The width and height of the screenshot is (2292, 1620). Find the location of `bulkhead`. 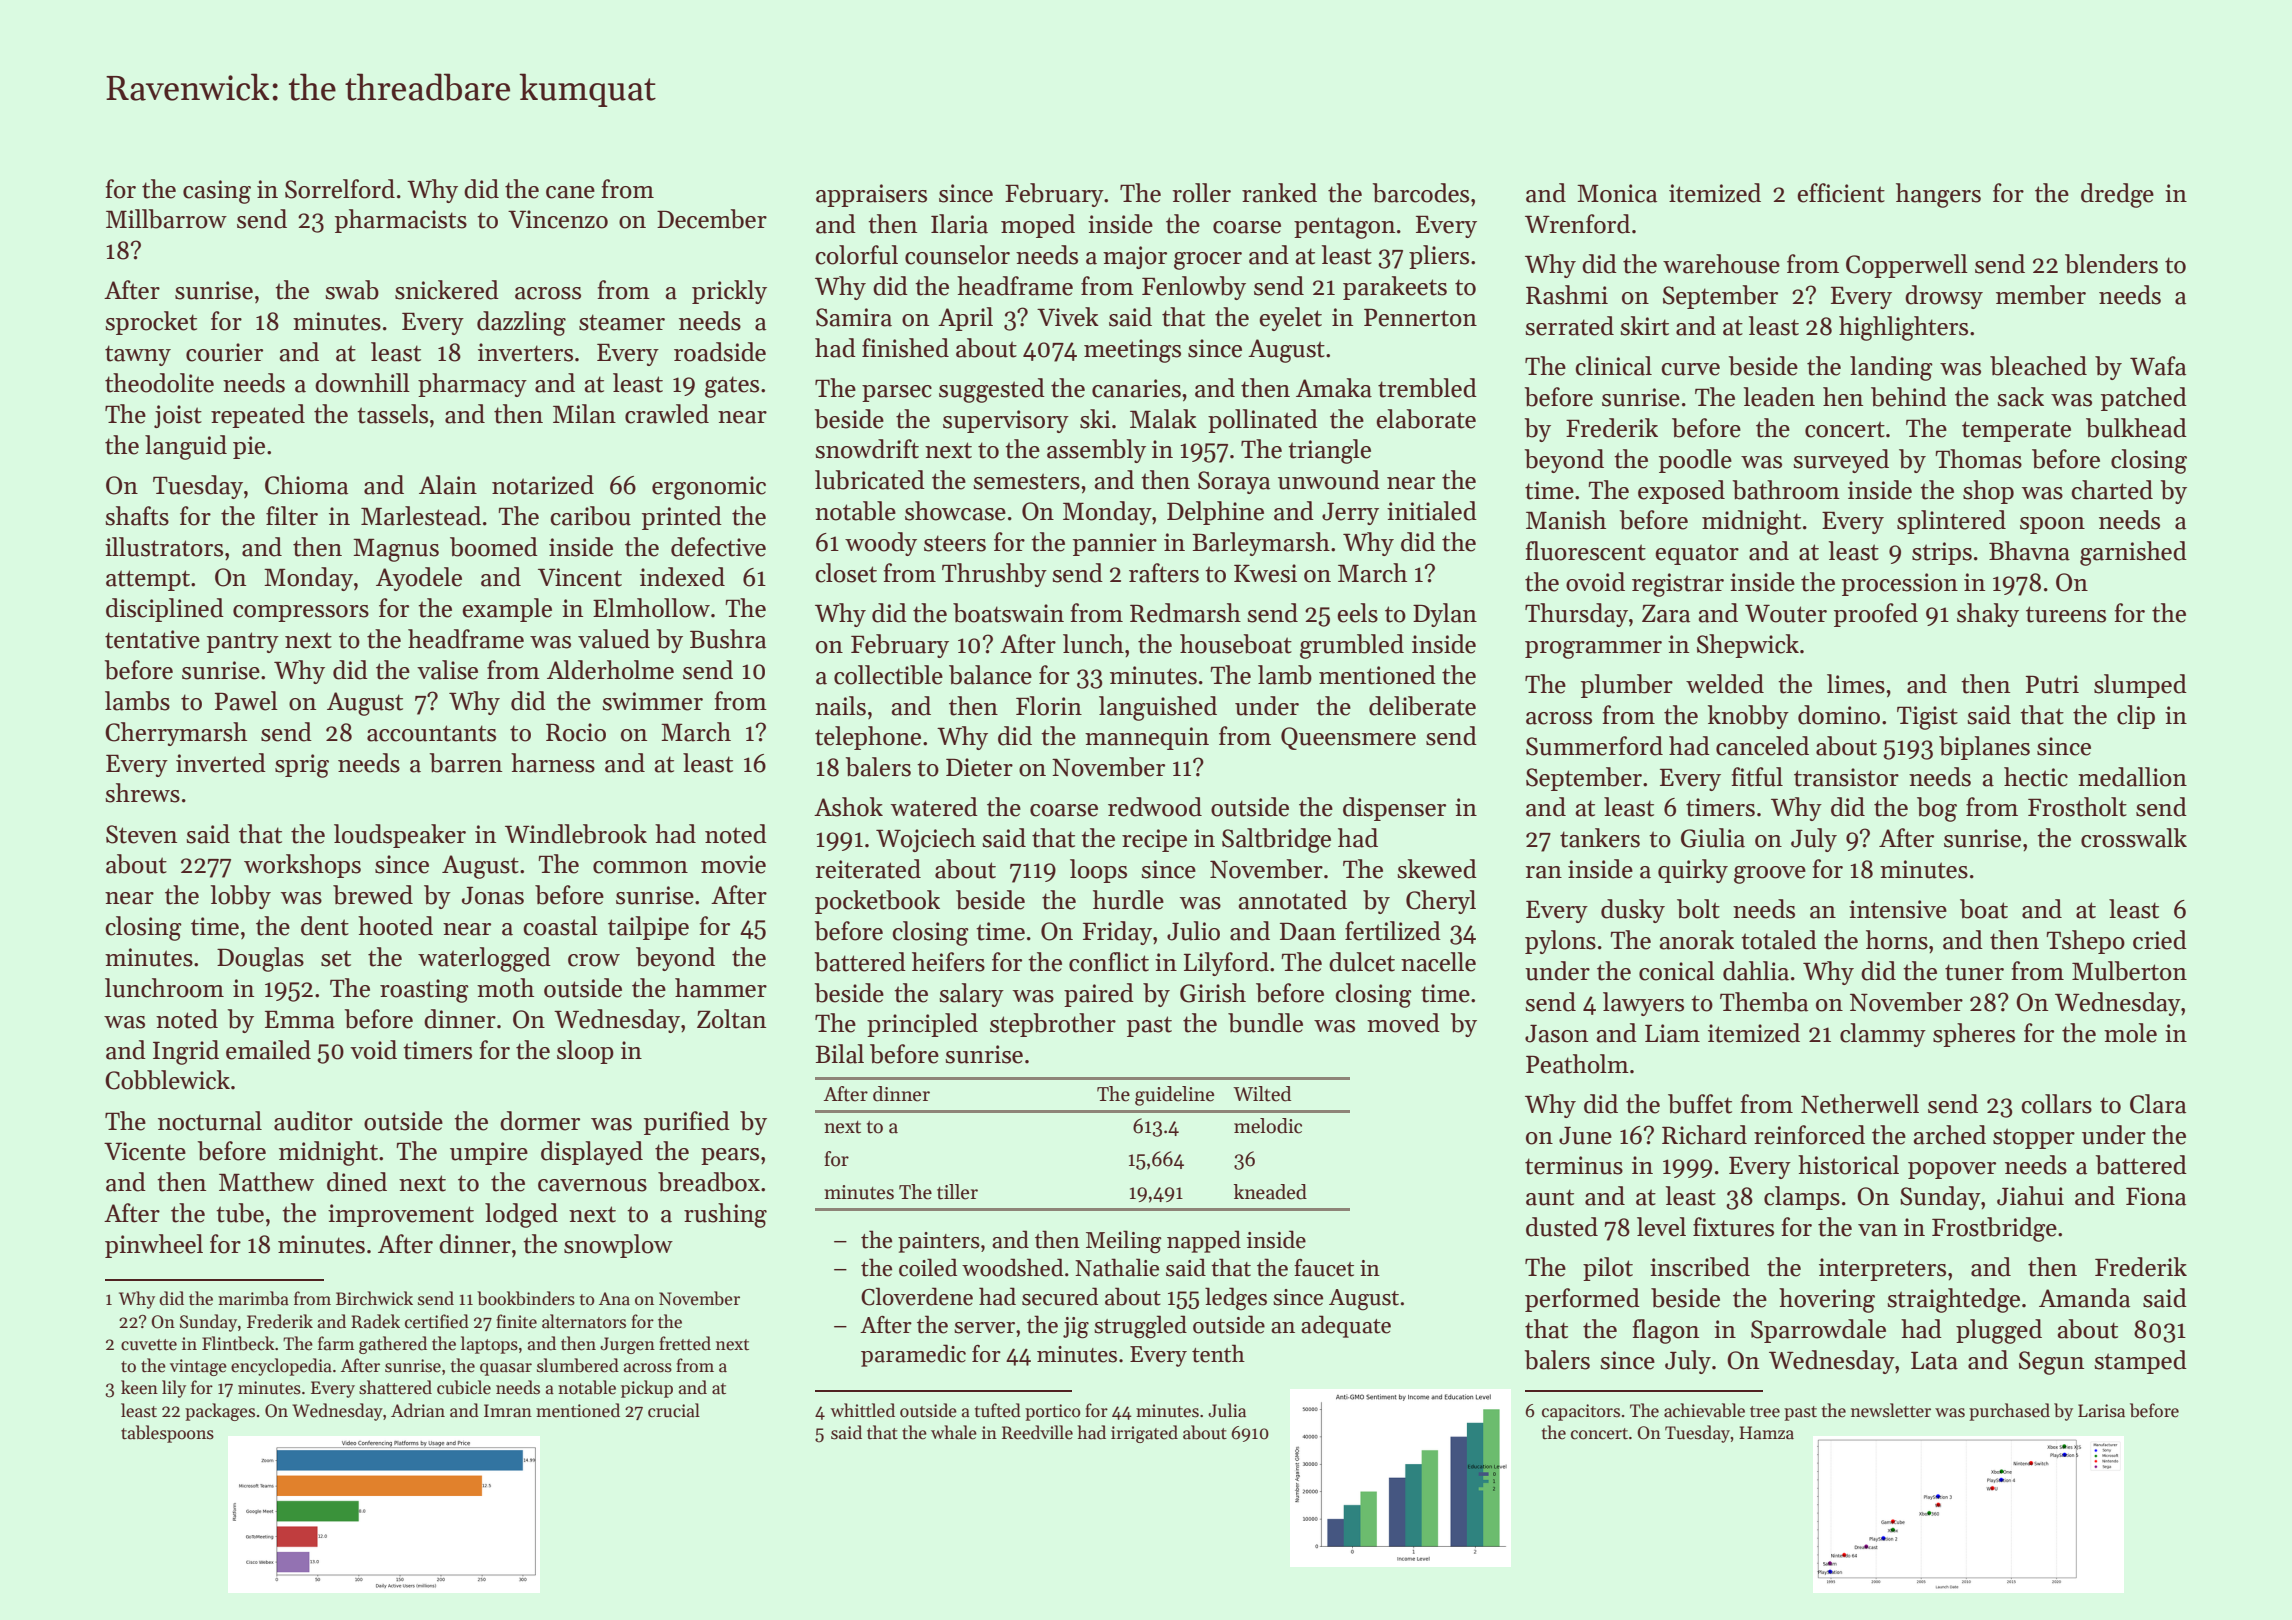

bulkhead is located at coordinates (2136, 428).
